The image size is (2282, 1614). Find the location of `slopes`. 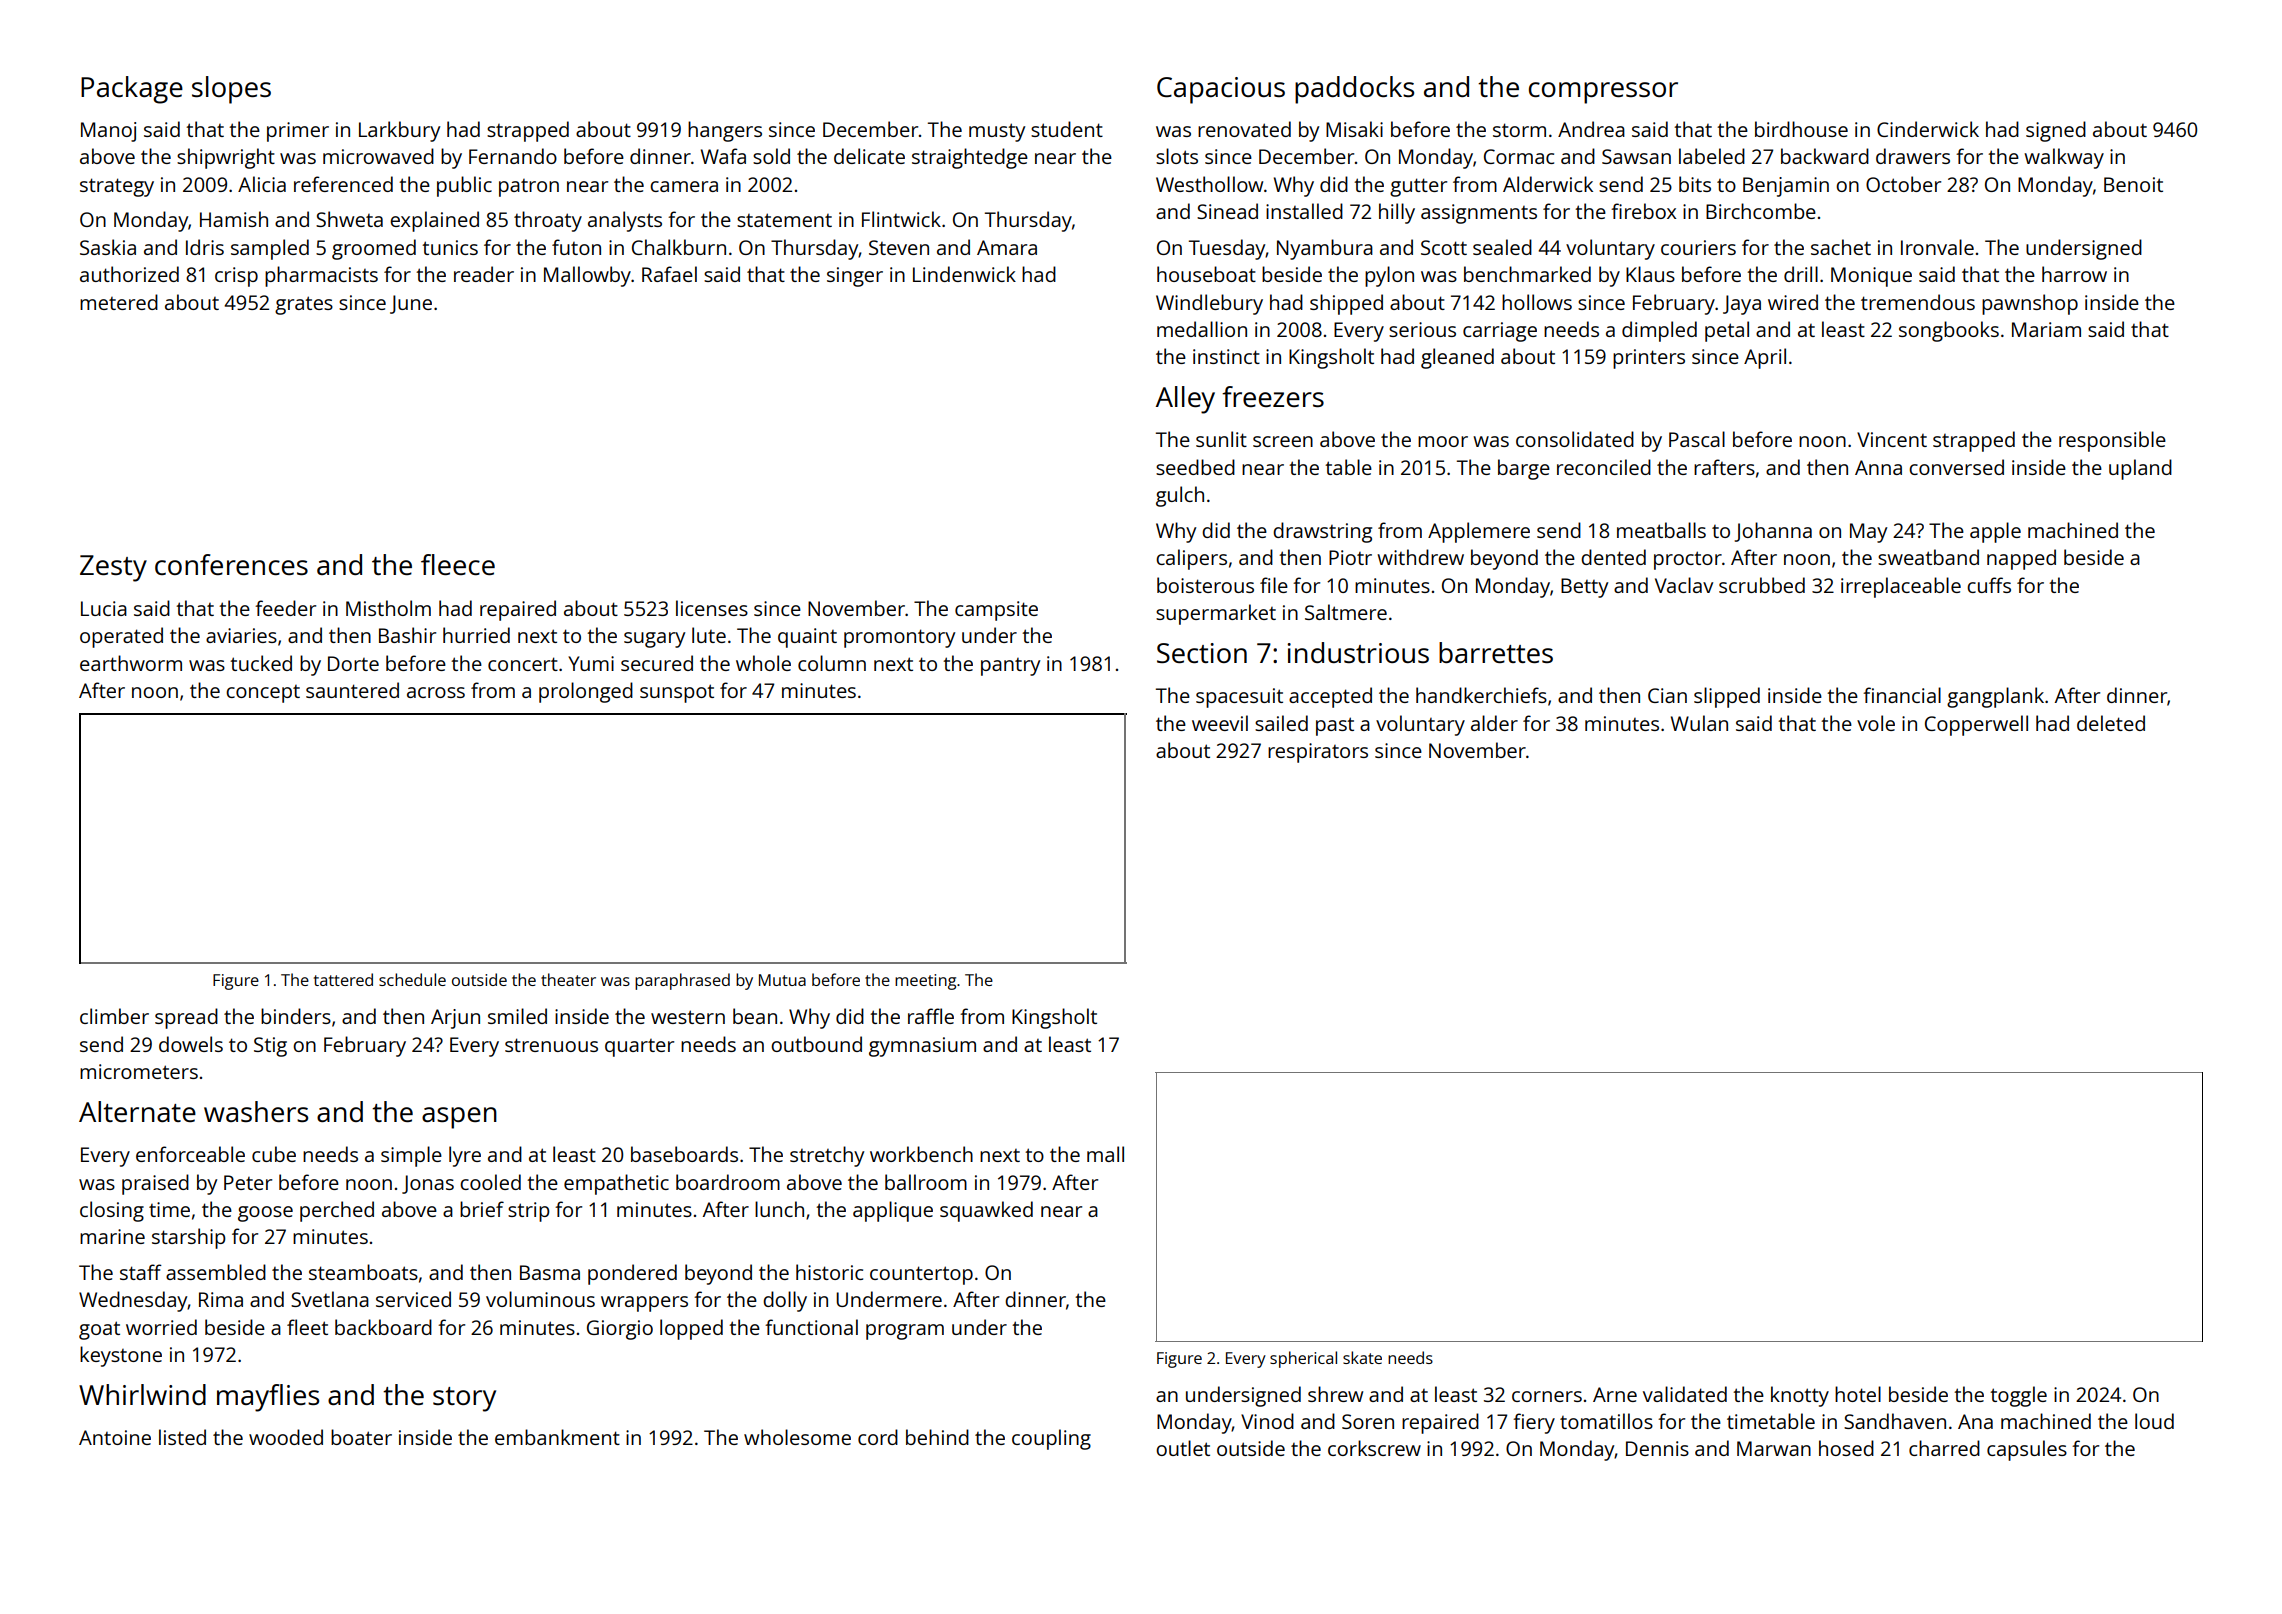

slopes is located at coordinates (231, 90).
